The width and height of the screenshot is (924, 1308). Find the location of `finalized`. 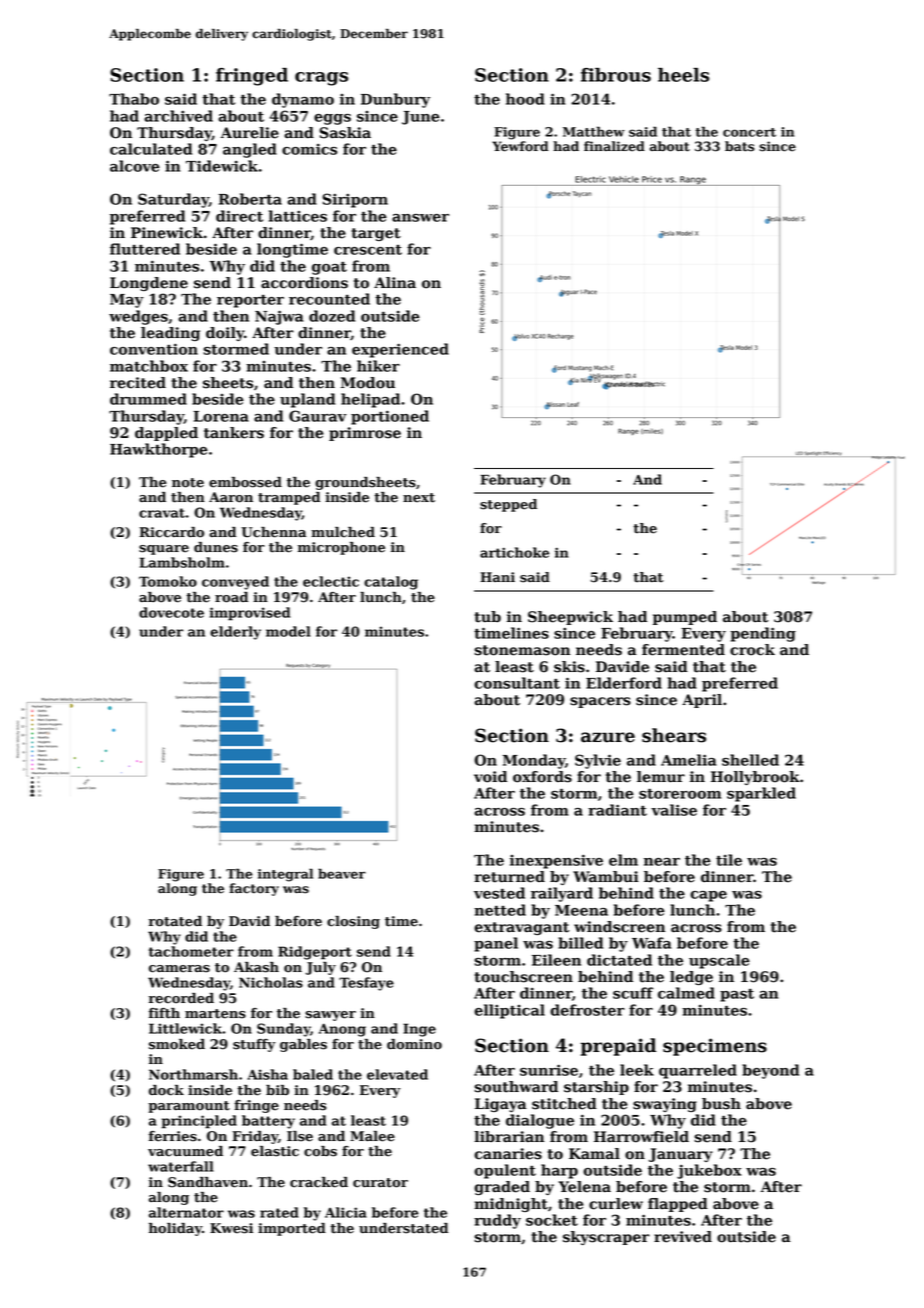

finalized is located at coordinates (614, 146).
